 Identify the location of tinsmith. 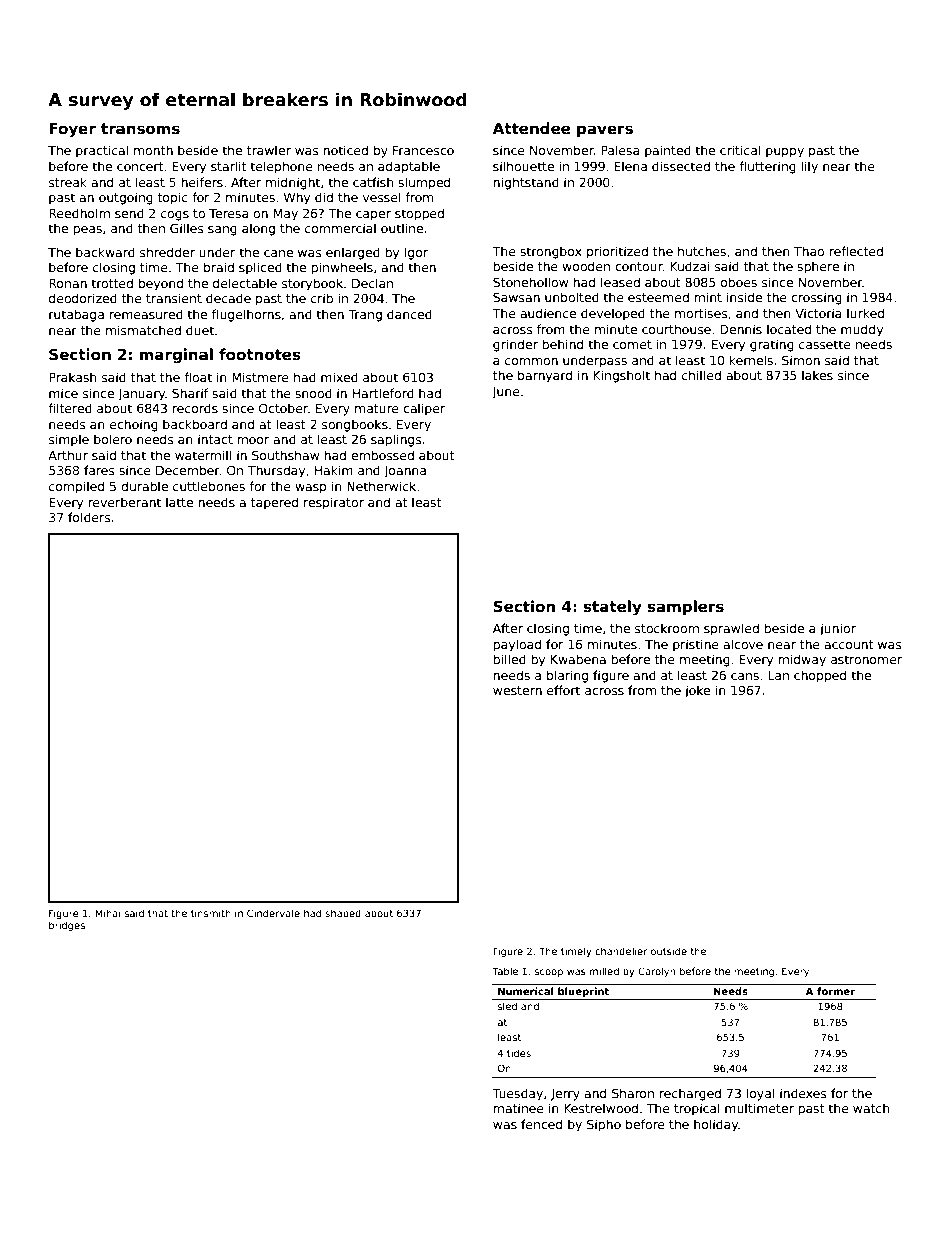
(211, 913).
